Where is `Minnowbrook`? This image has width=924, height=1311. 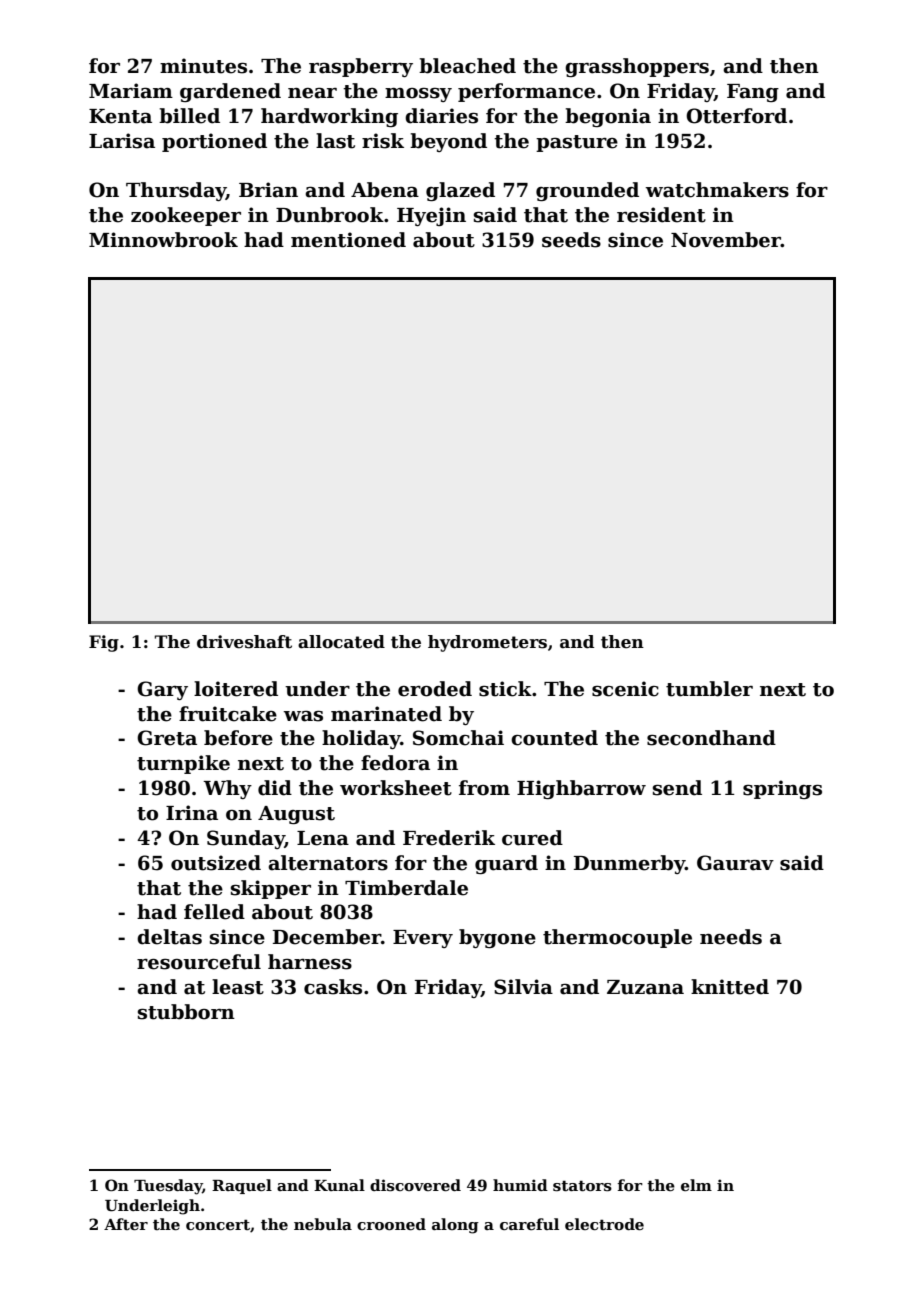
Minnowbrook is located at coordinates (163, 240).
